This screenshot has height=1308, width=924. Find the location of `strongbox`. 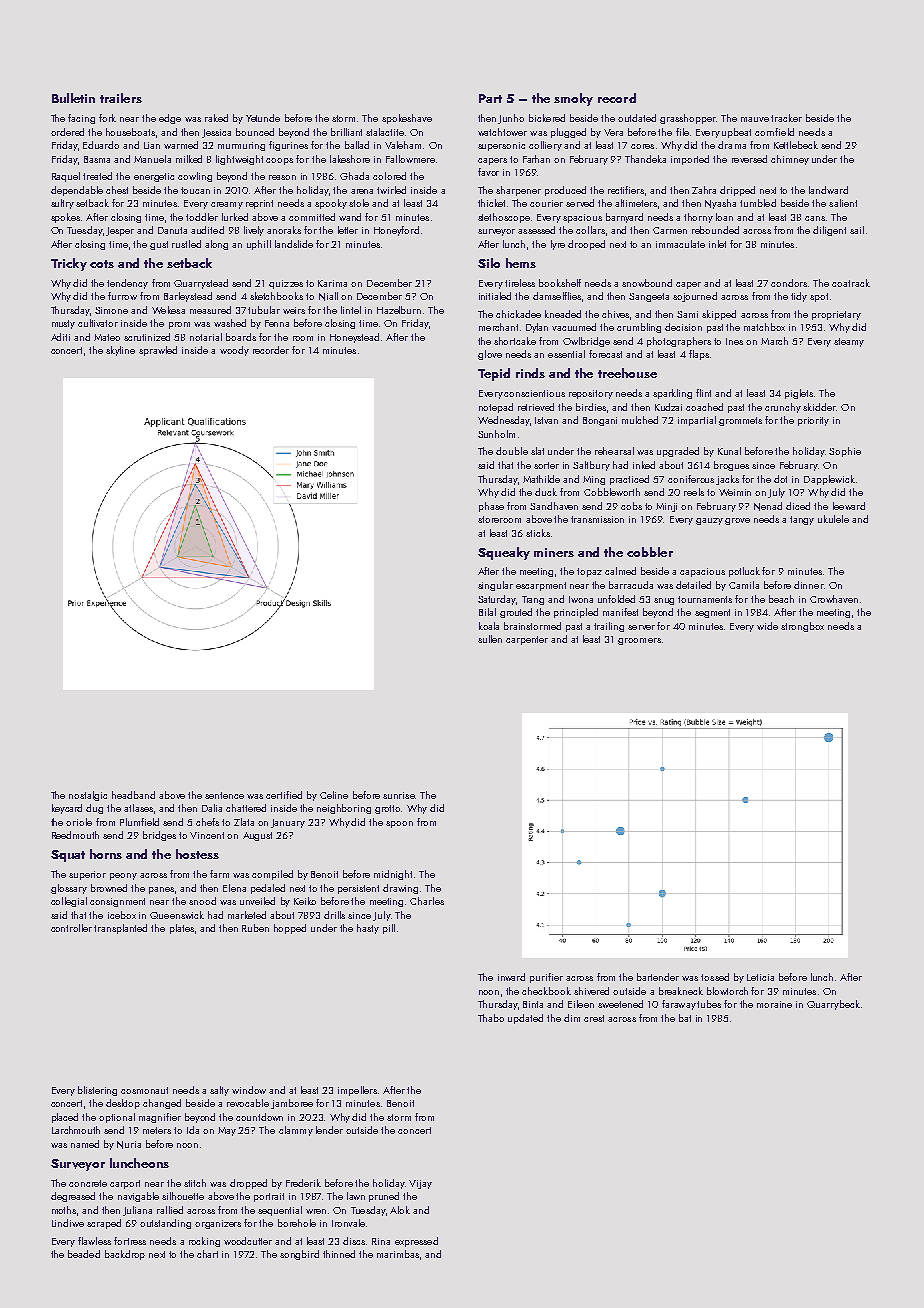

strongbox is located at coordinates (802, 627).
